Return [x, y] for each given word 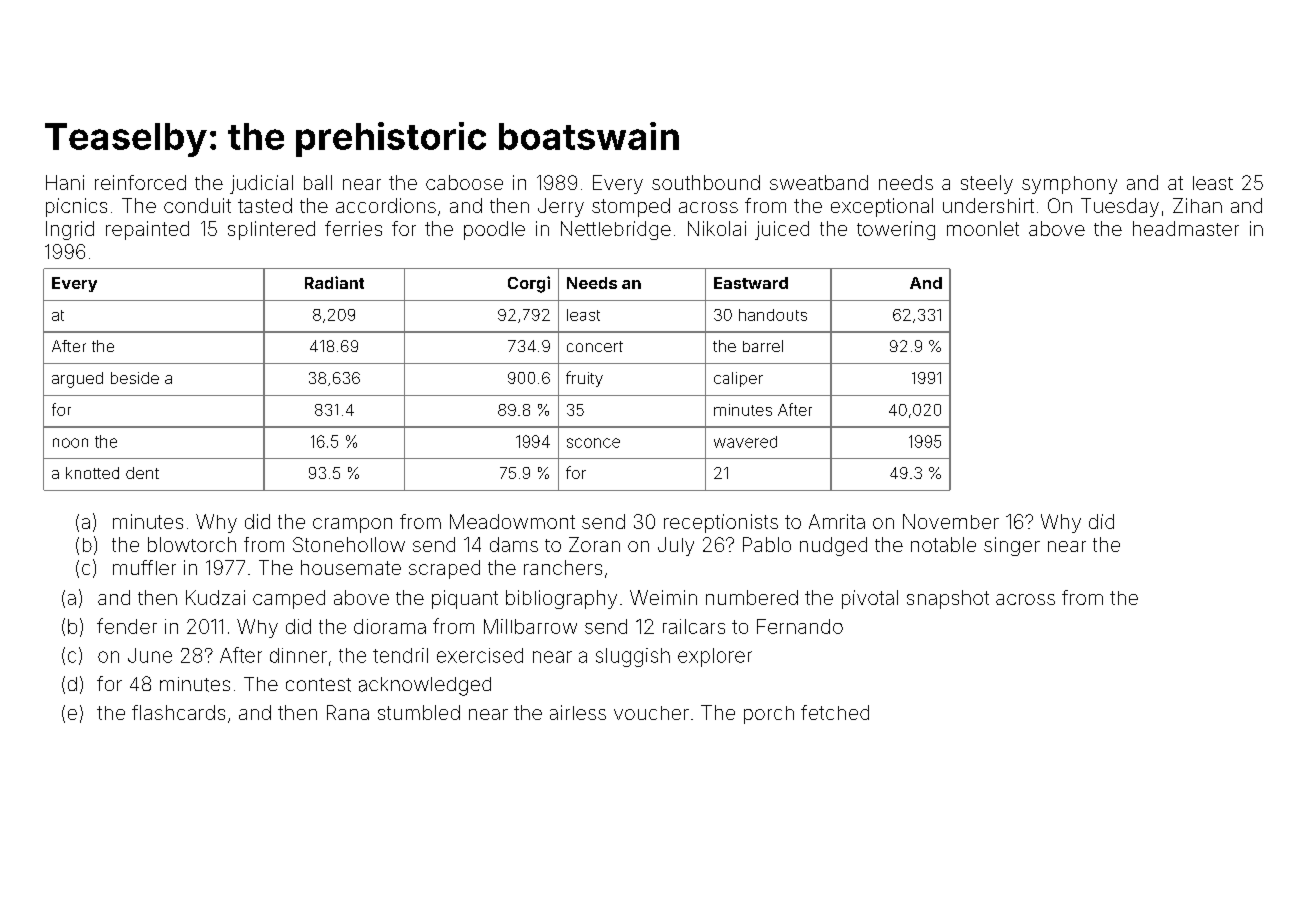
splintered [271, 230]
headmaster [1186, 228]
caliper [738, 379]
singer [1012, 546]
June [150, 655]
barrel [763, 346]
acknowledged [425, 686]
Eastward [751, 283]
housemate [351, 567]
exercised [480, 655]
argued [77, 380]
